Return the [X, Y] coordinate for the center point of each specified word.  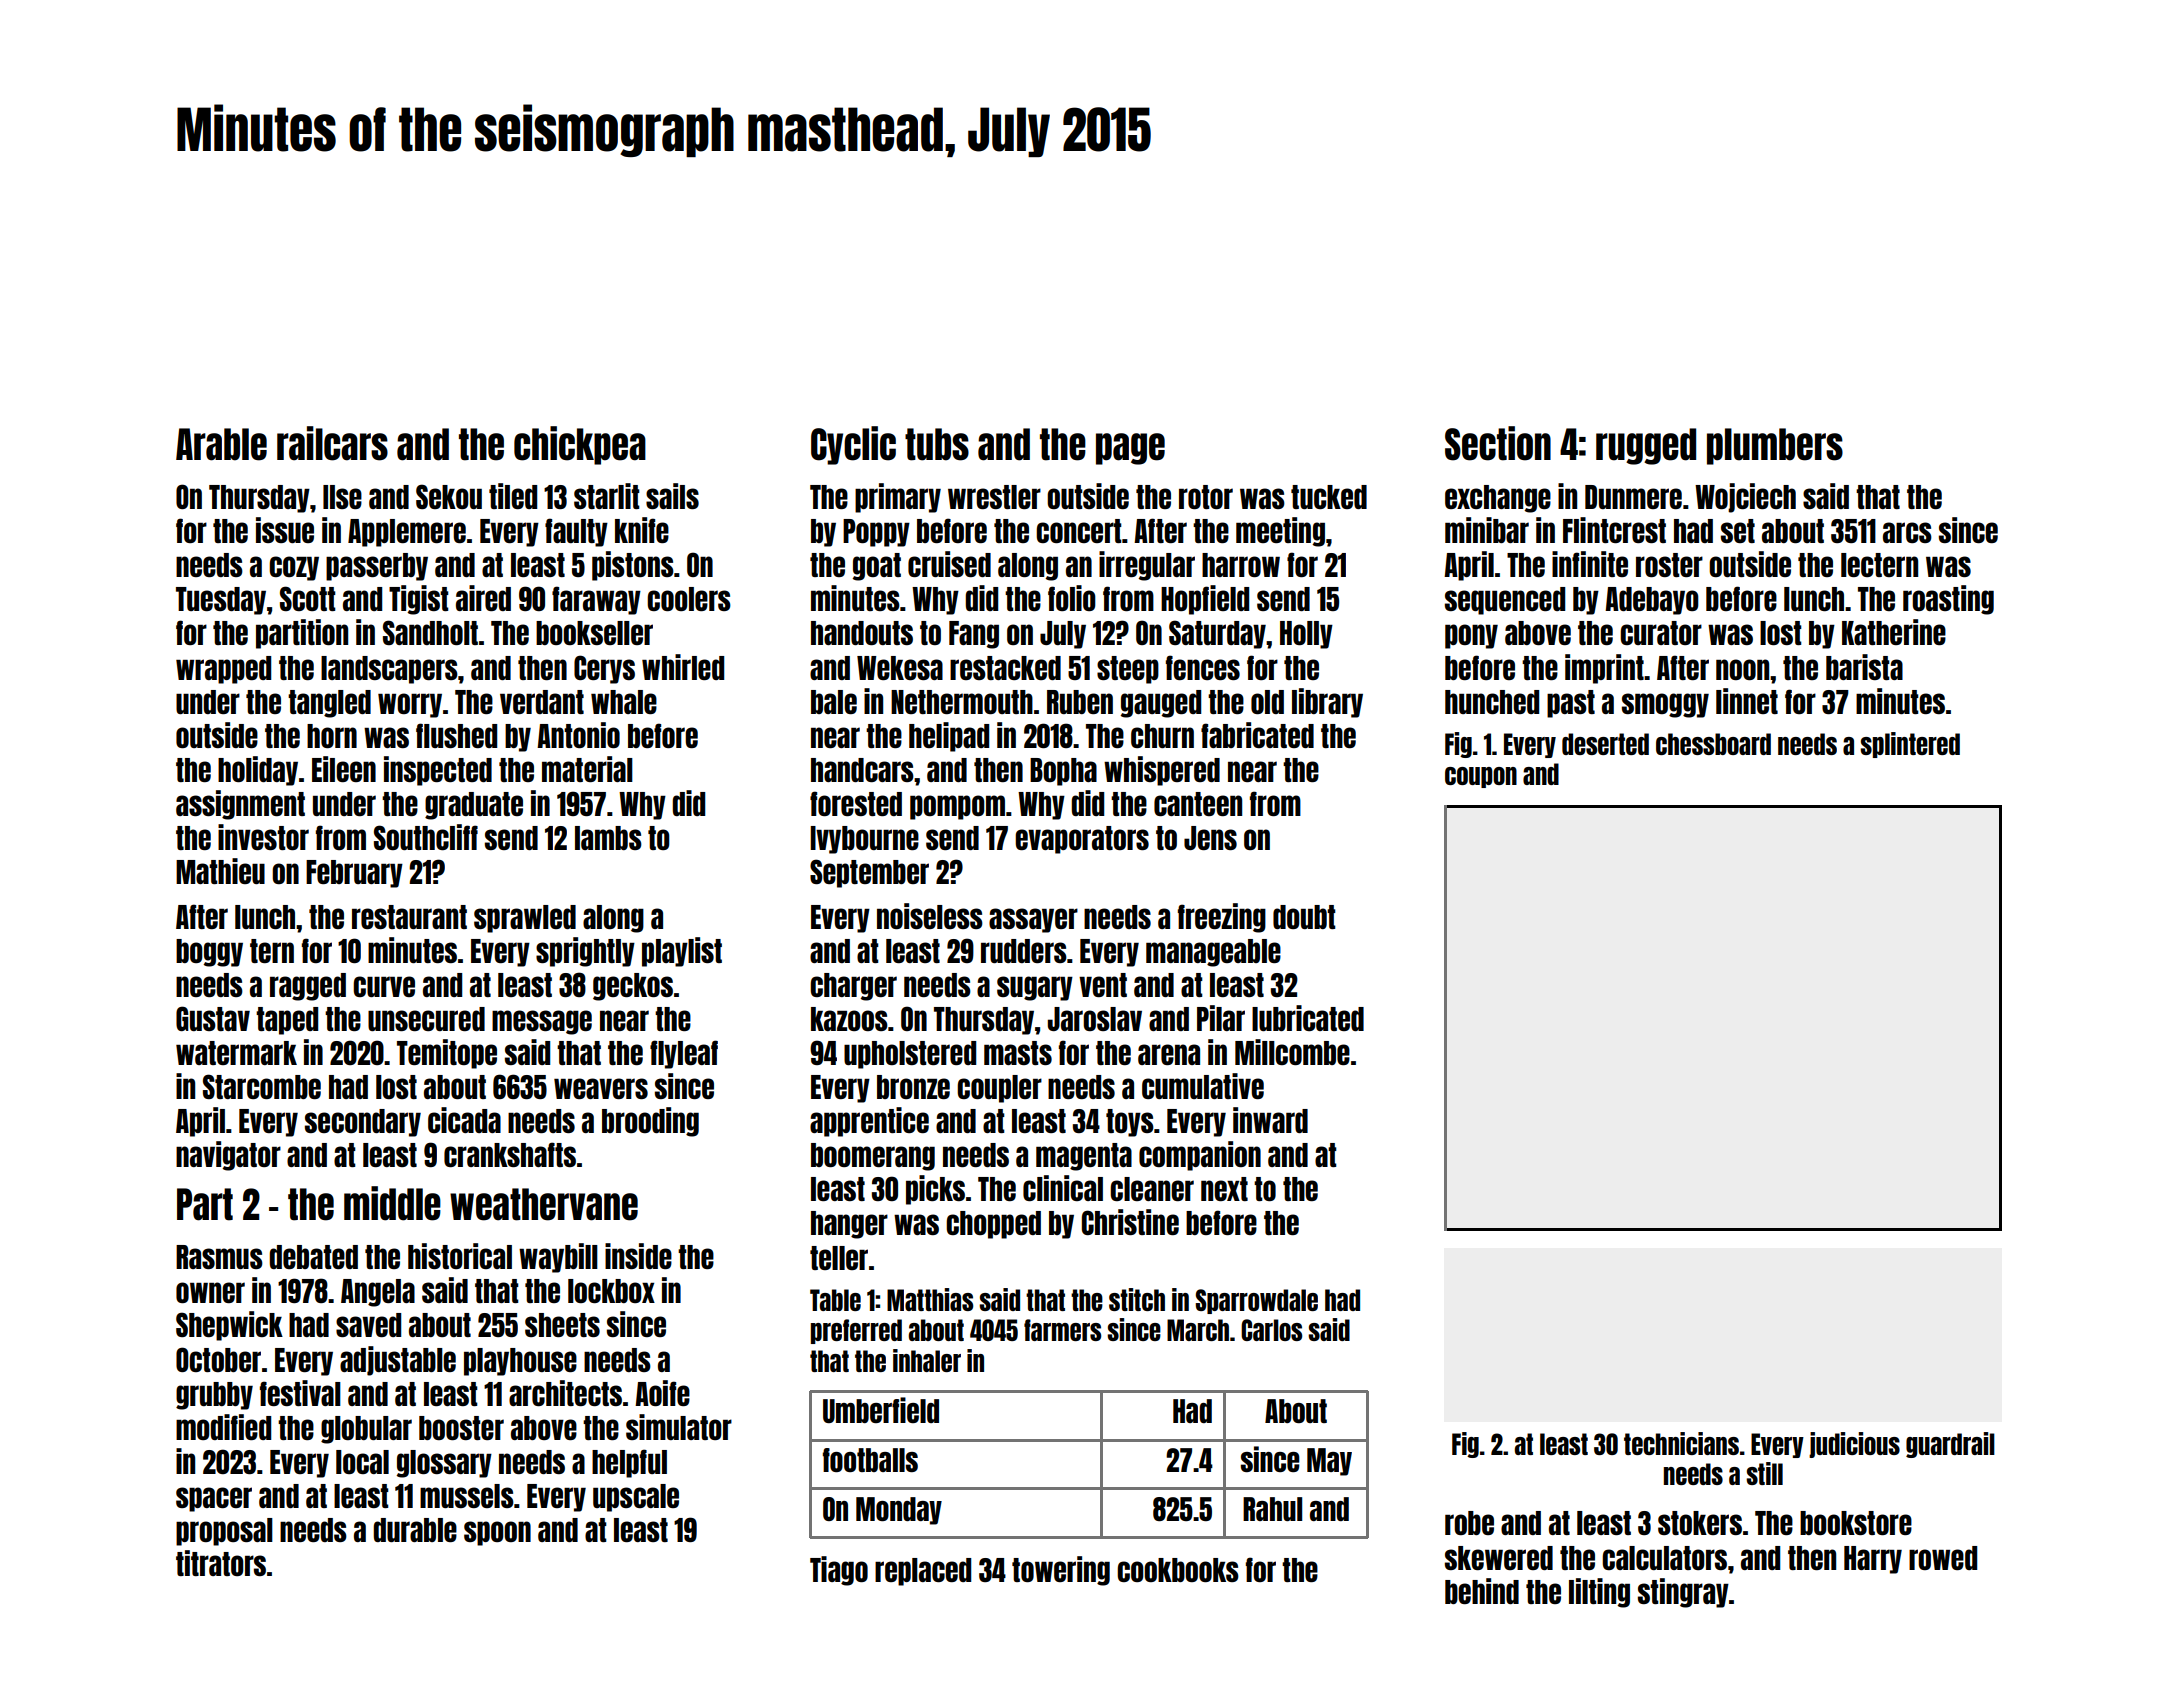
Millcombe [1292, 1052]
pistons [633, 566]
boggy [209, 953]
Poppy [876, 533]
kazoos [849, 1019]
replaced [923, 1572]
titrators [221, 1563]
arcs [1907, 532]
